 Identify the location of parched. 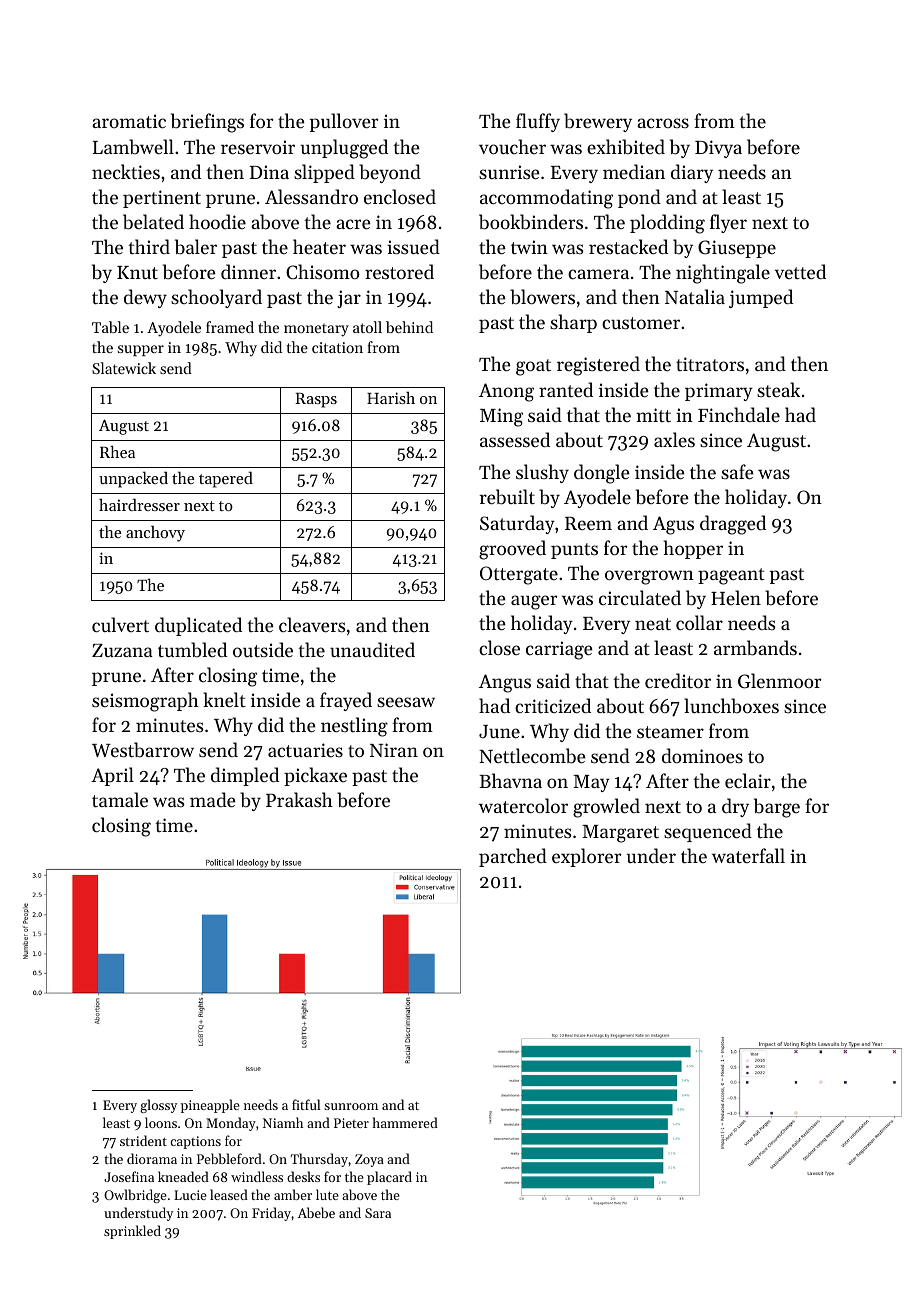
(513, 857).
